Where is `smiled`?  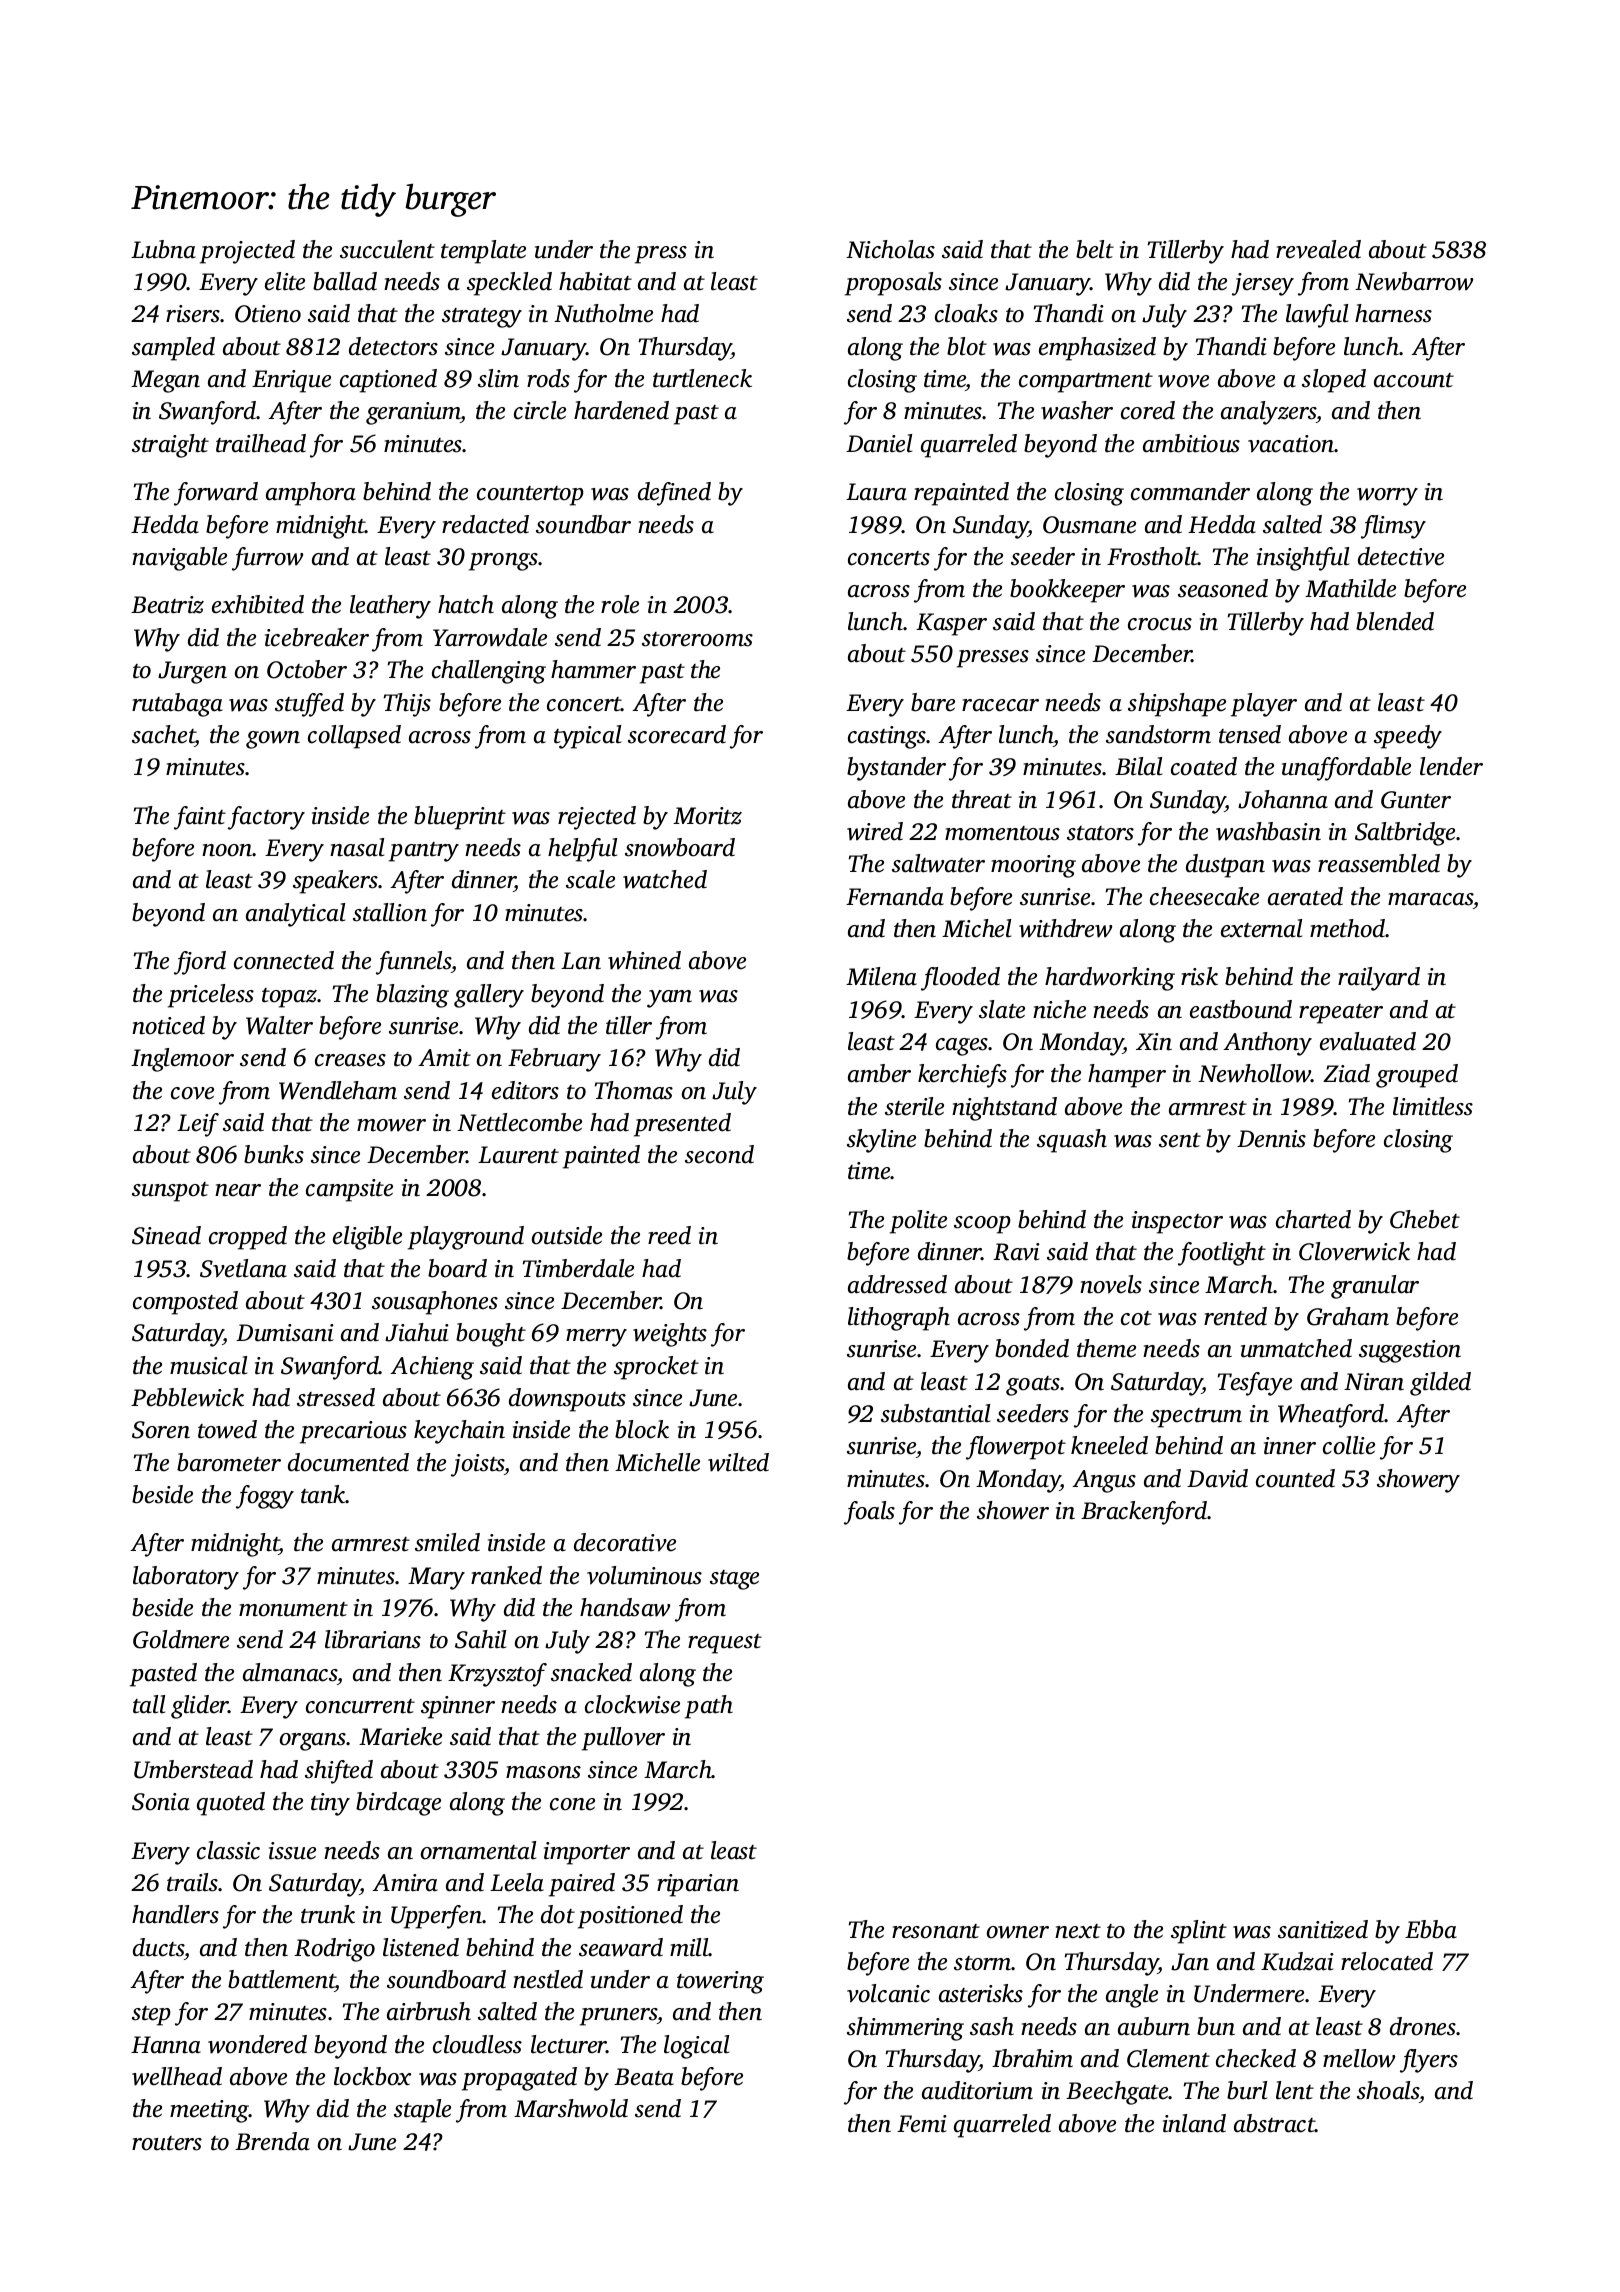 smiled is located at coordinates (447, 1542).
